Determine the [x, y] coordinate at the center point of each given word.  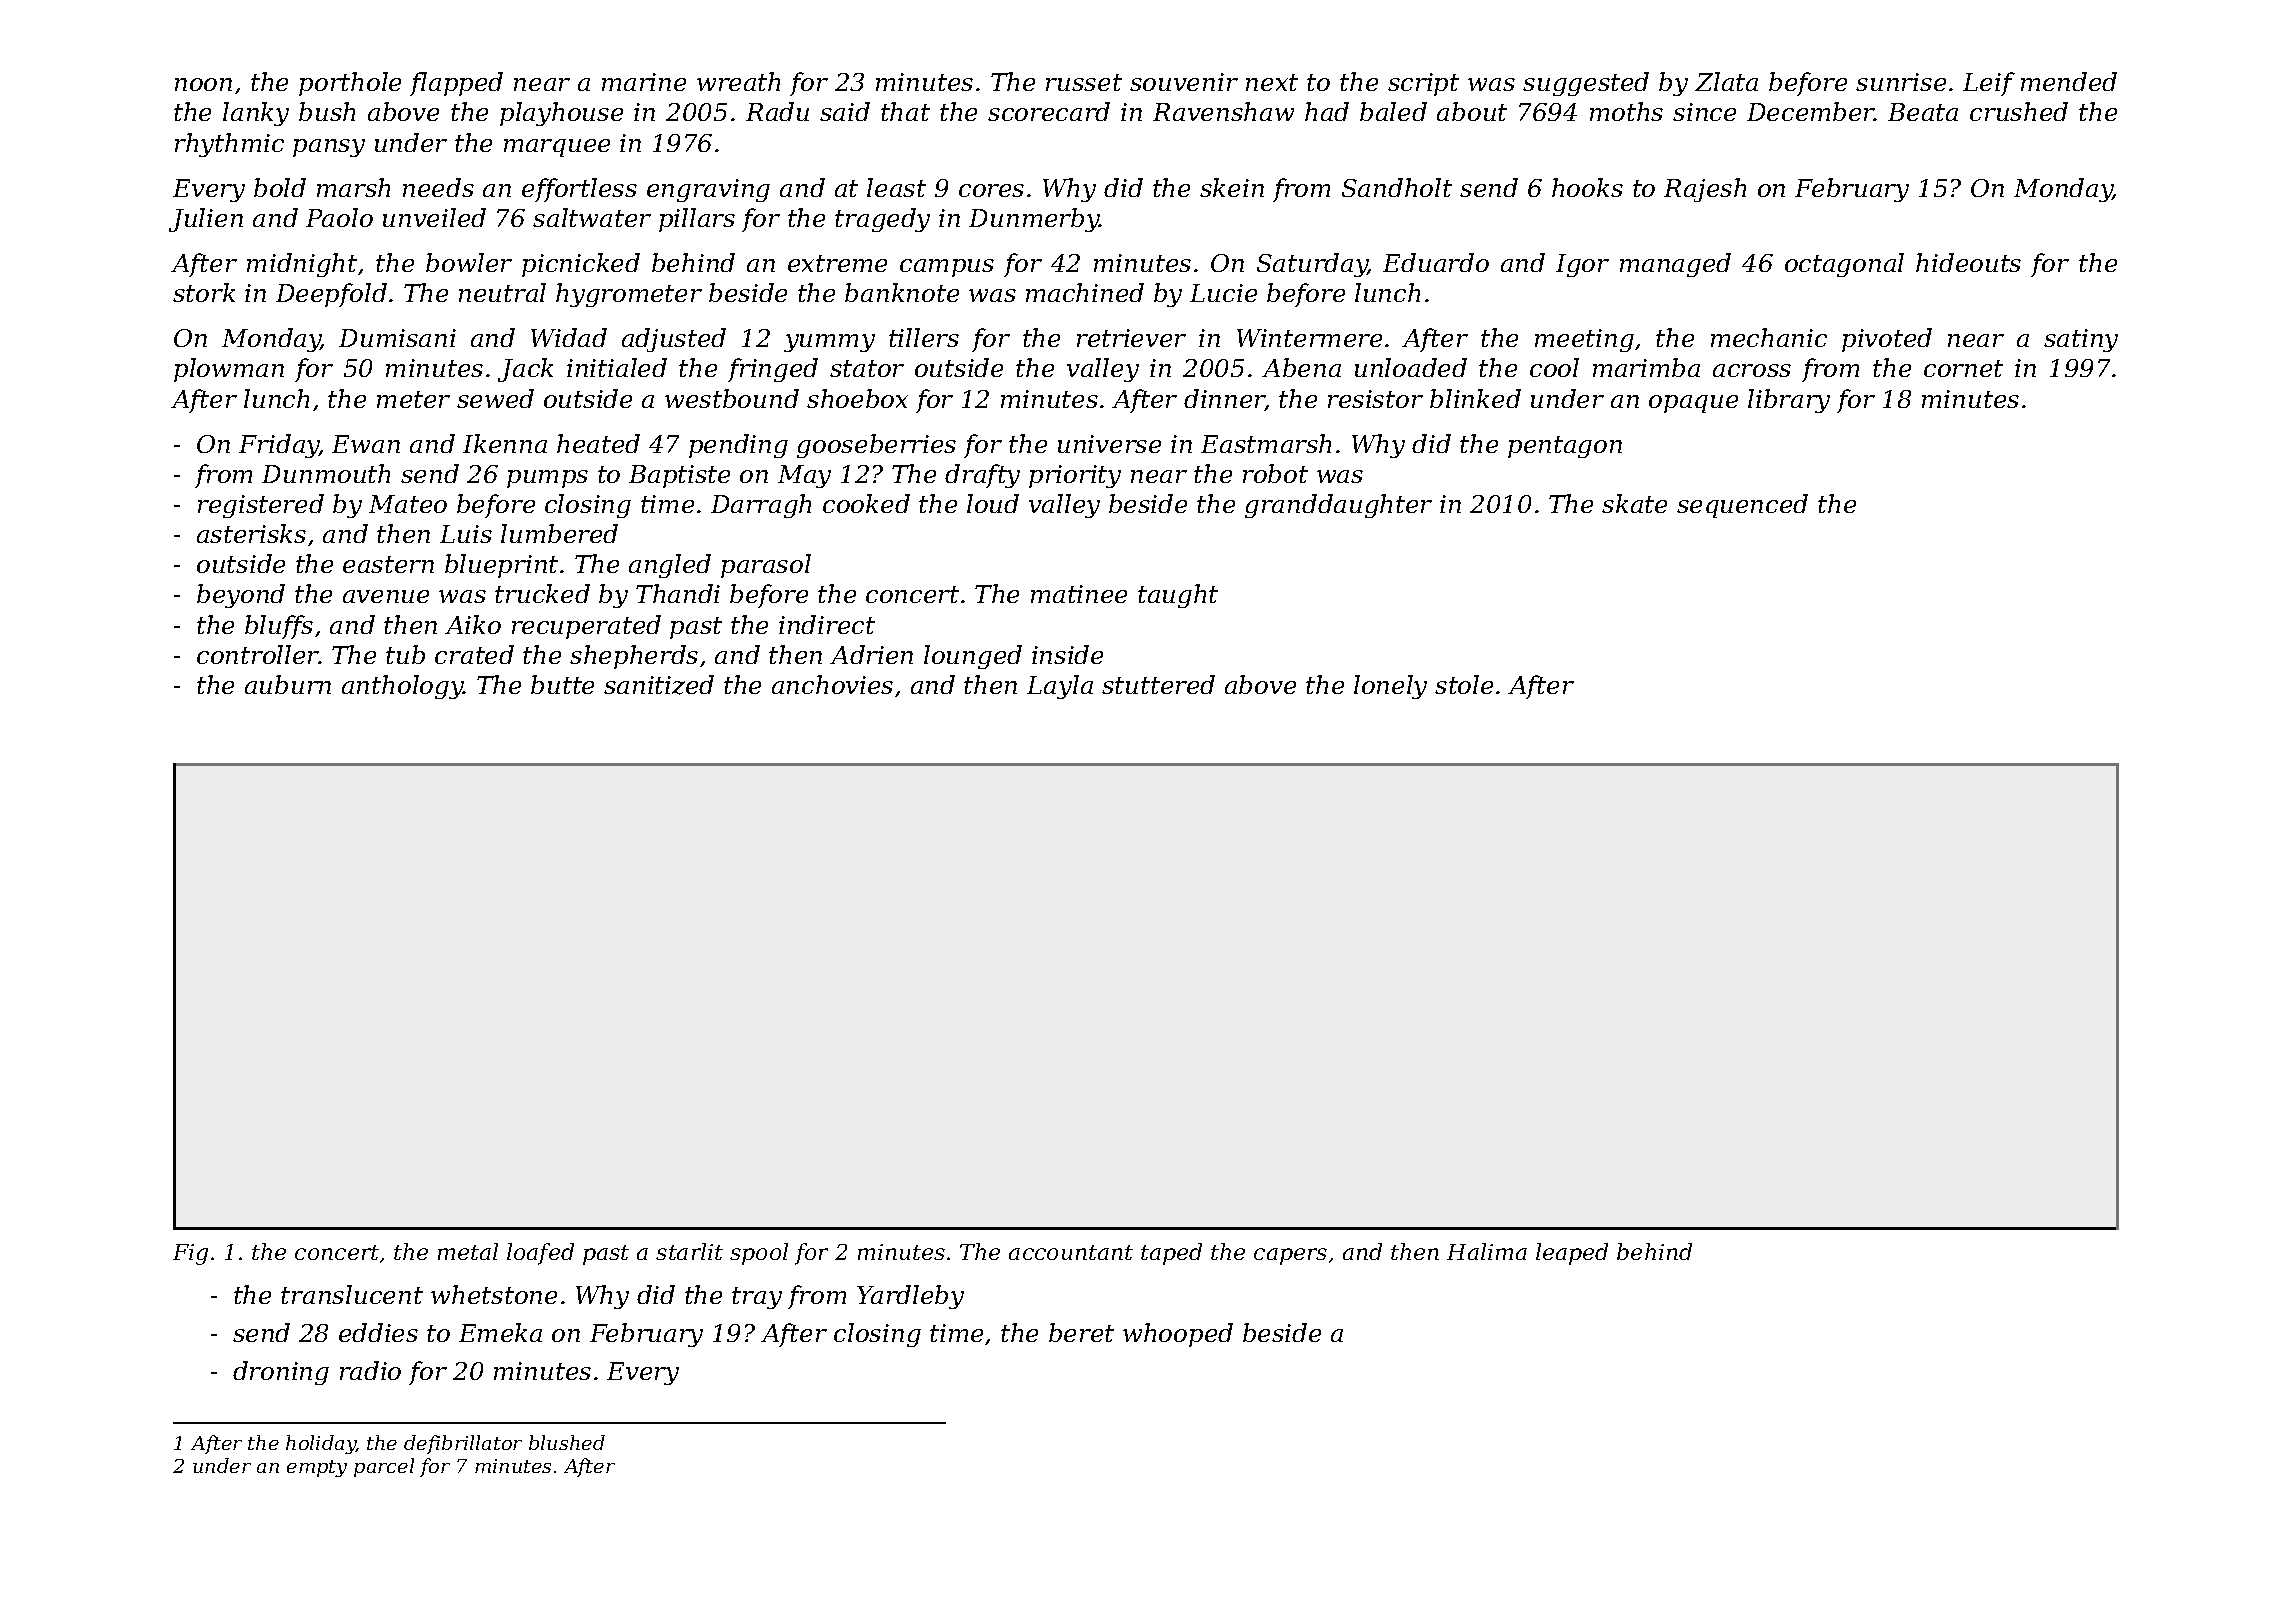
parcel [384, 1467]
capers [1290, 1256]
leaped [1572, 1254]
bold [280, 187]
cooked [866, 503]
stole [1464, 684]
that [905, 111]
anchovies [832, 684]
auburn [288, 684]
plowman [229, 370]
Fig [190, 1254]
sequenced [1742, 506]
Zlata [1726, 81]
